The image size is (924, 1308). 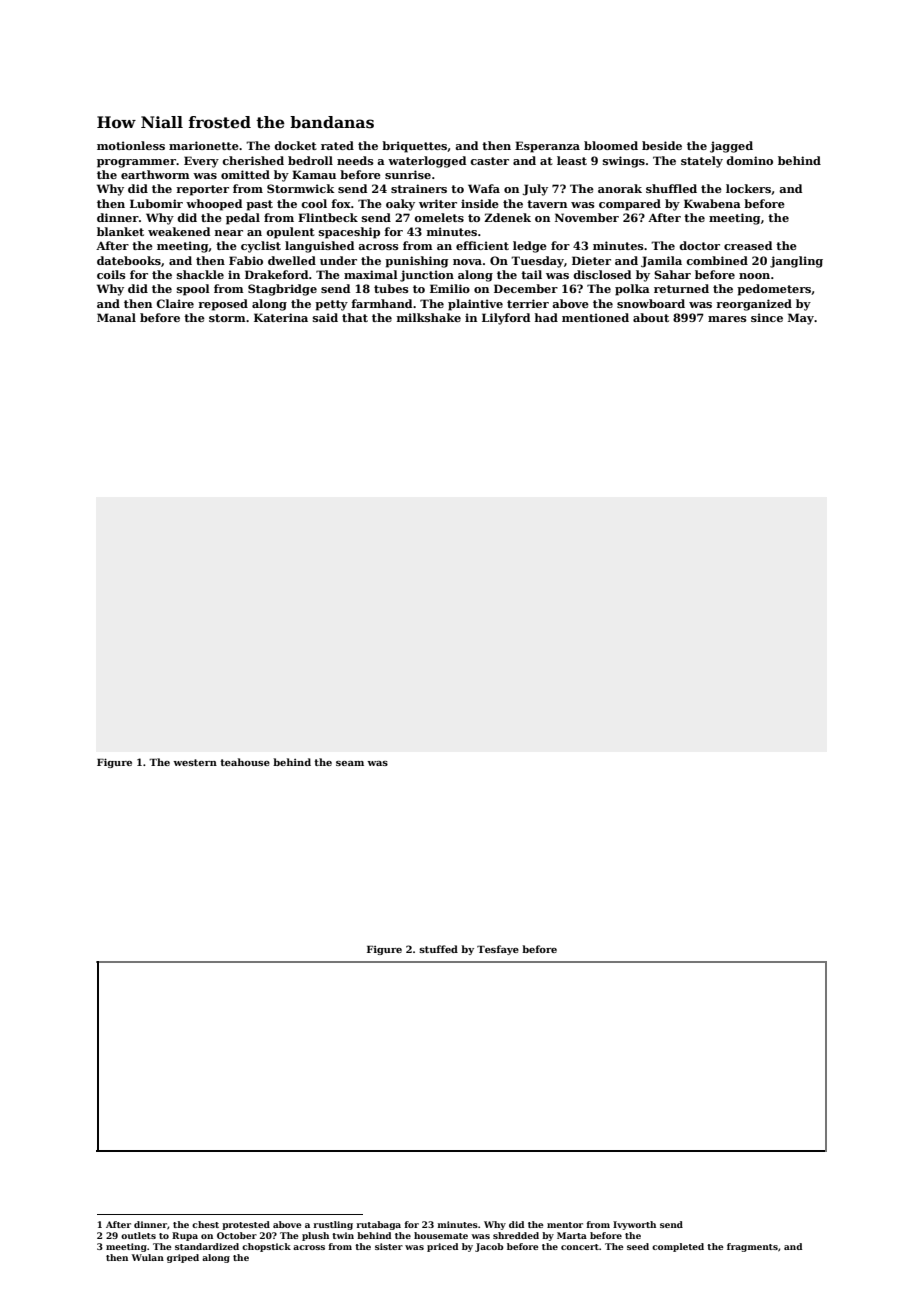 I want to click on rated, so click(x=337, y=145).
